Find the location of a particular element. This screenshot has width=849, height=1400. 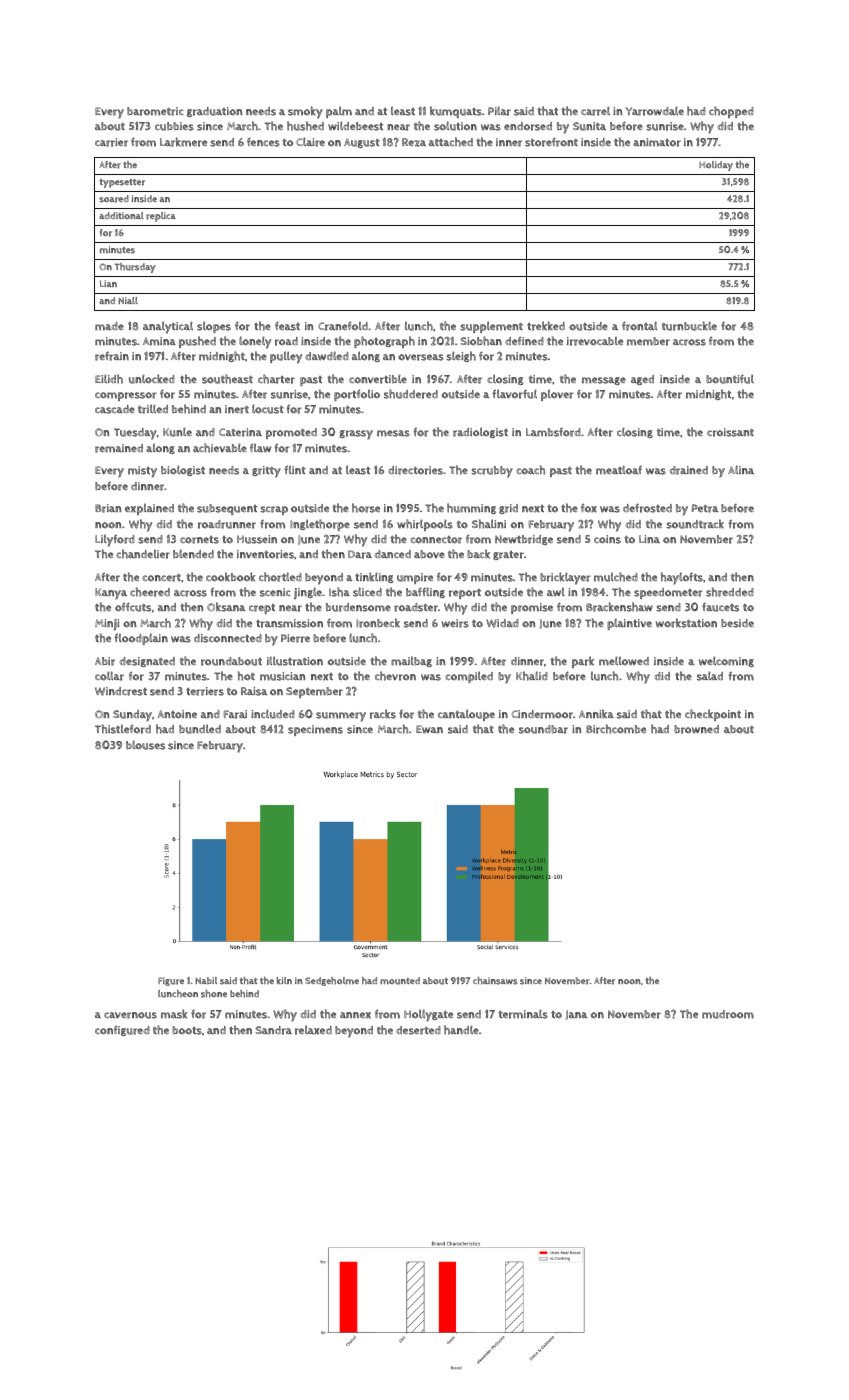

croissant is located at coordinates (730, 432).
